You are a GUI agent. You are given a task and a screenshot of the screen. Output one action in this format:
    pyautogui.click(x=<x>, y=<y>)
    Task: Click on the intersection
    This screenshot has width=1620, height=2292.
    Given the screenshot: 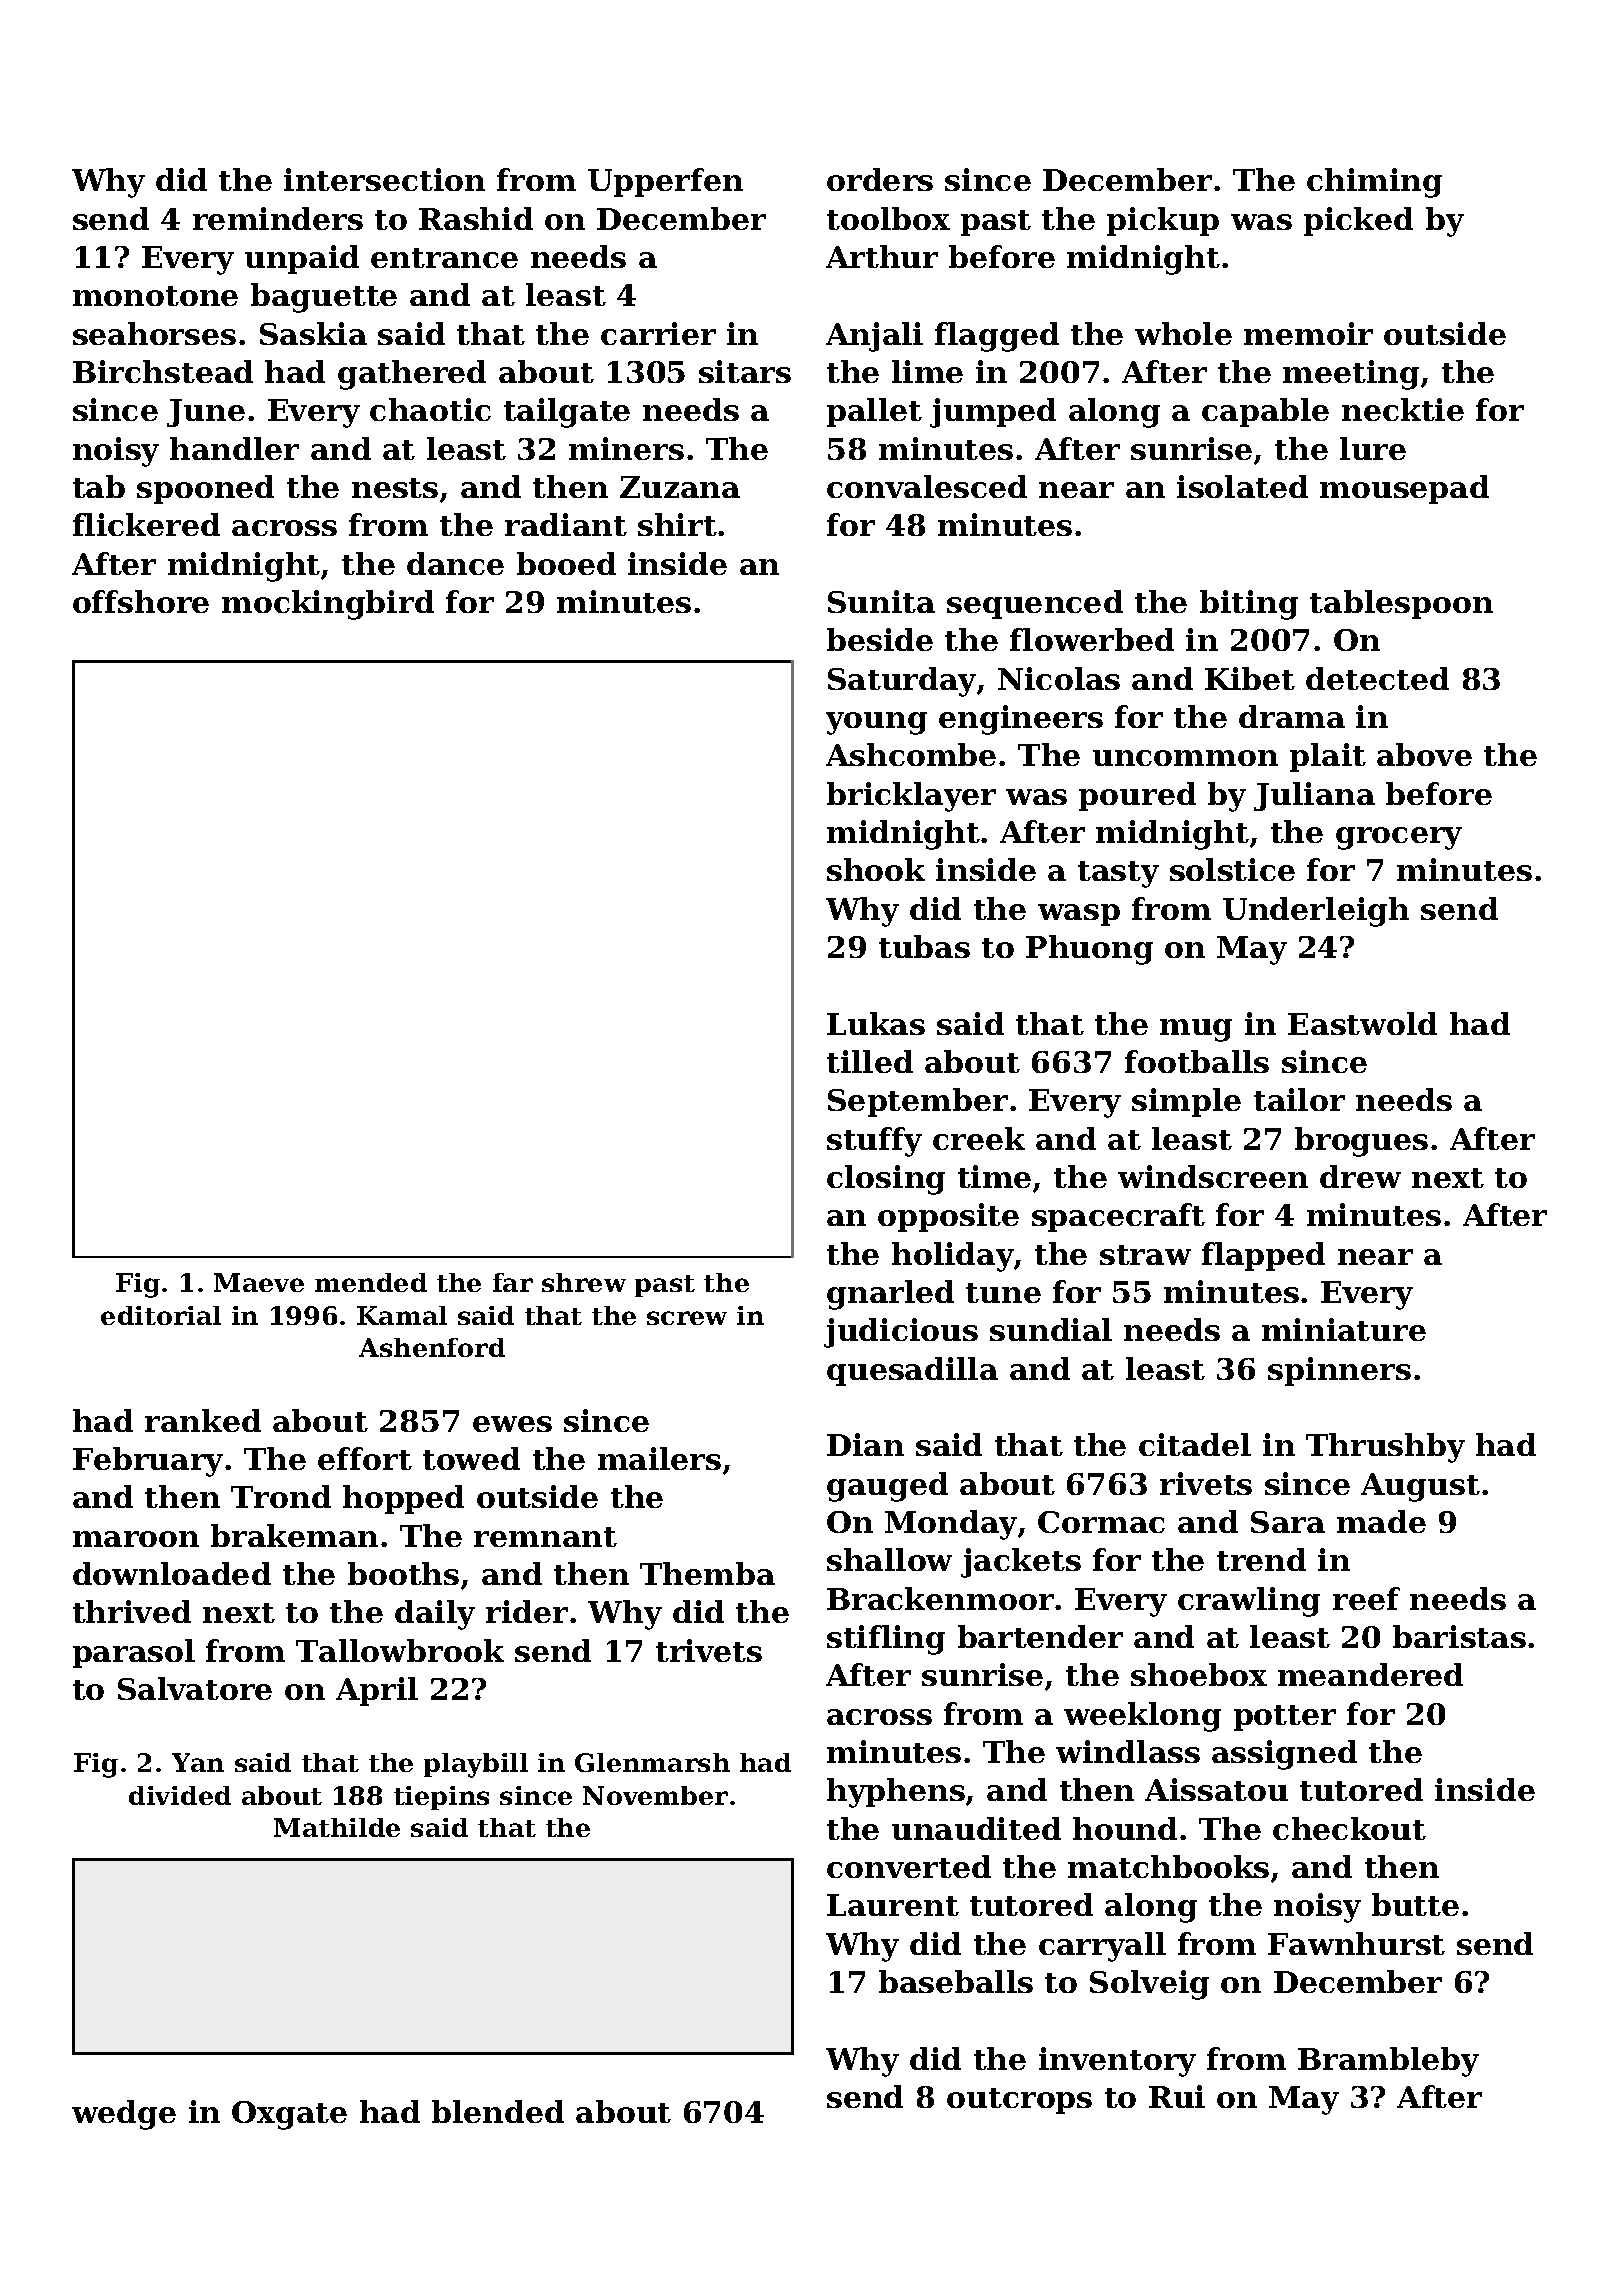 What is the action you would take?
    pyautogui.click(x=384, y=179)
